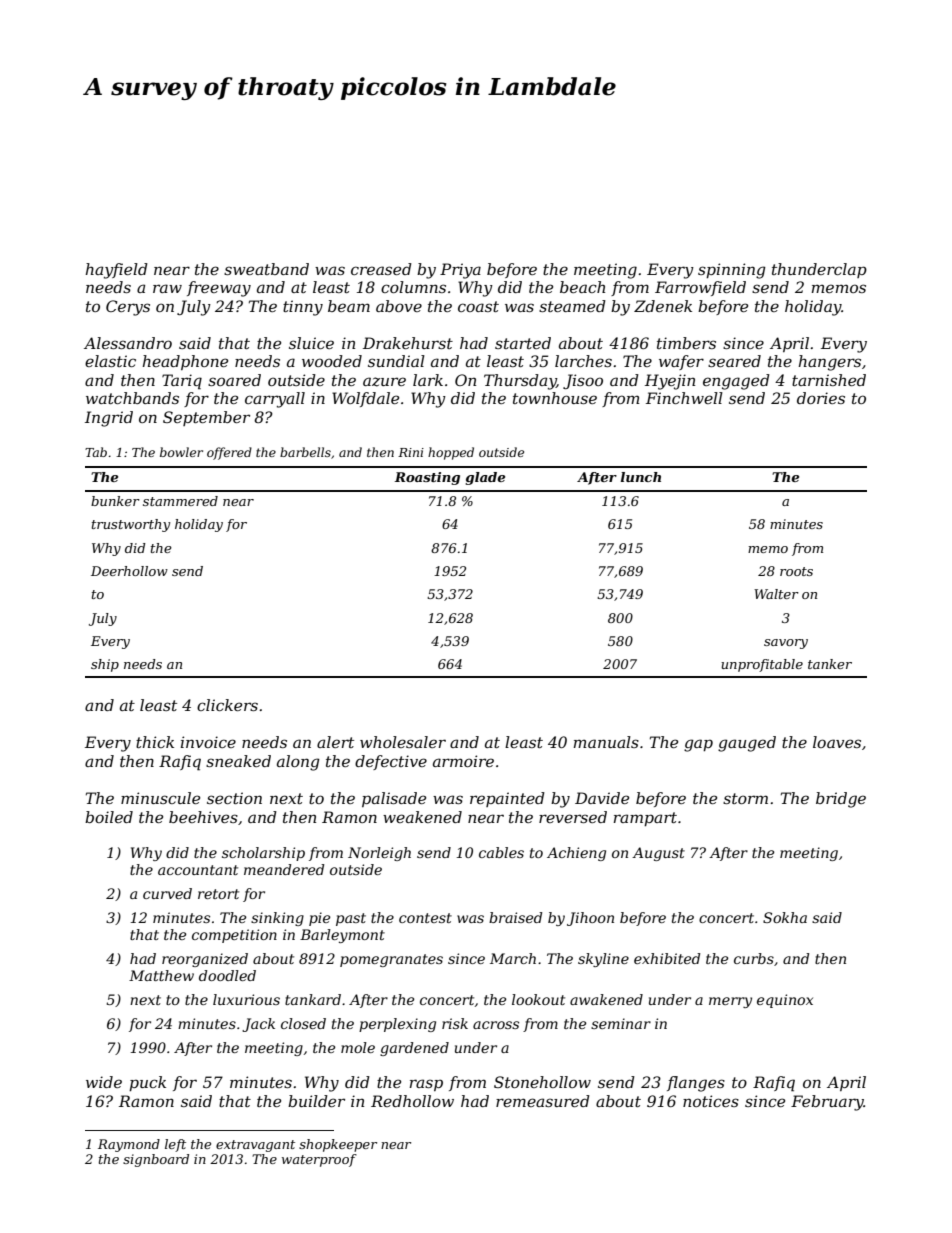 The width and height of the document is (952, 1233). Describe the element at coordinates (732, 271) in the document. I see `spinning` at that location.
